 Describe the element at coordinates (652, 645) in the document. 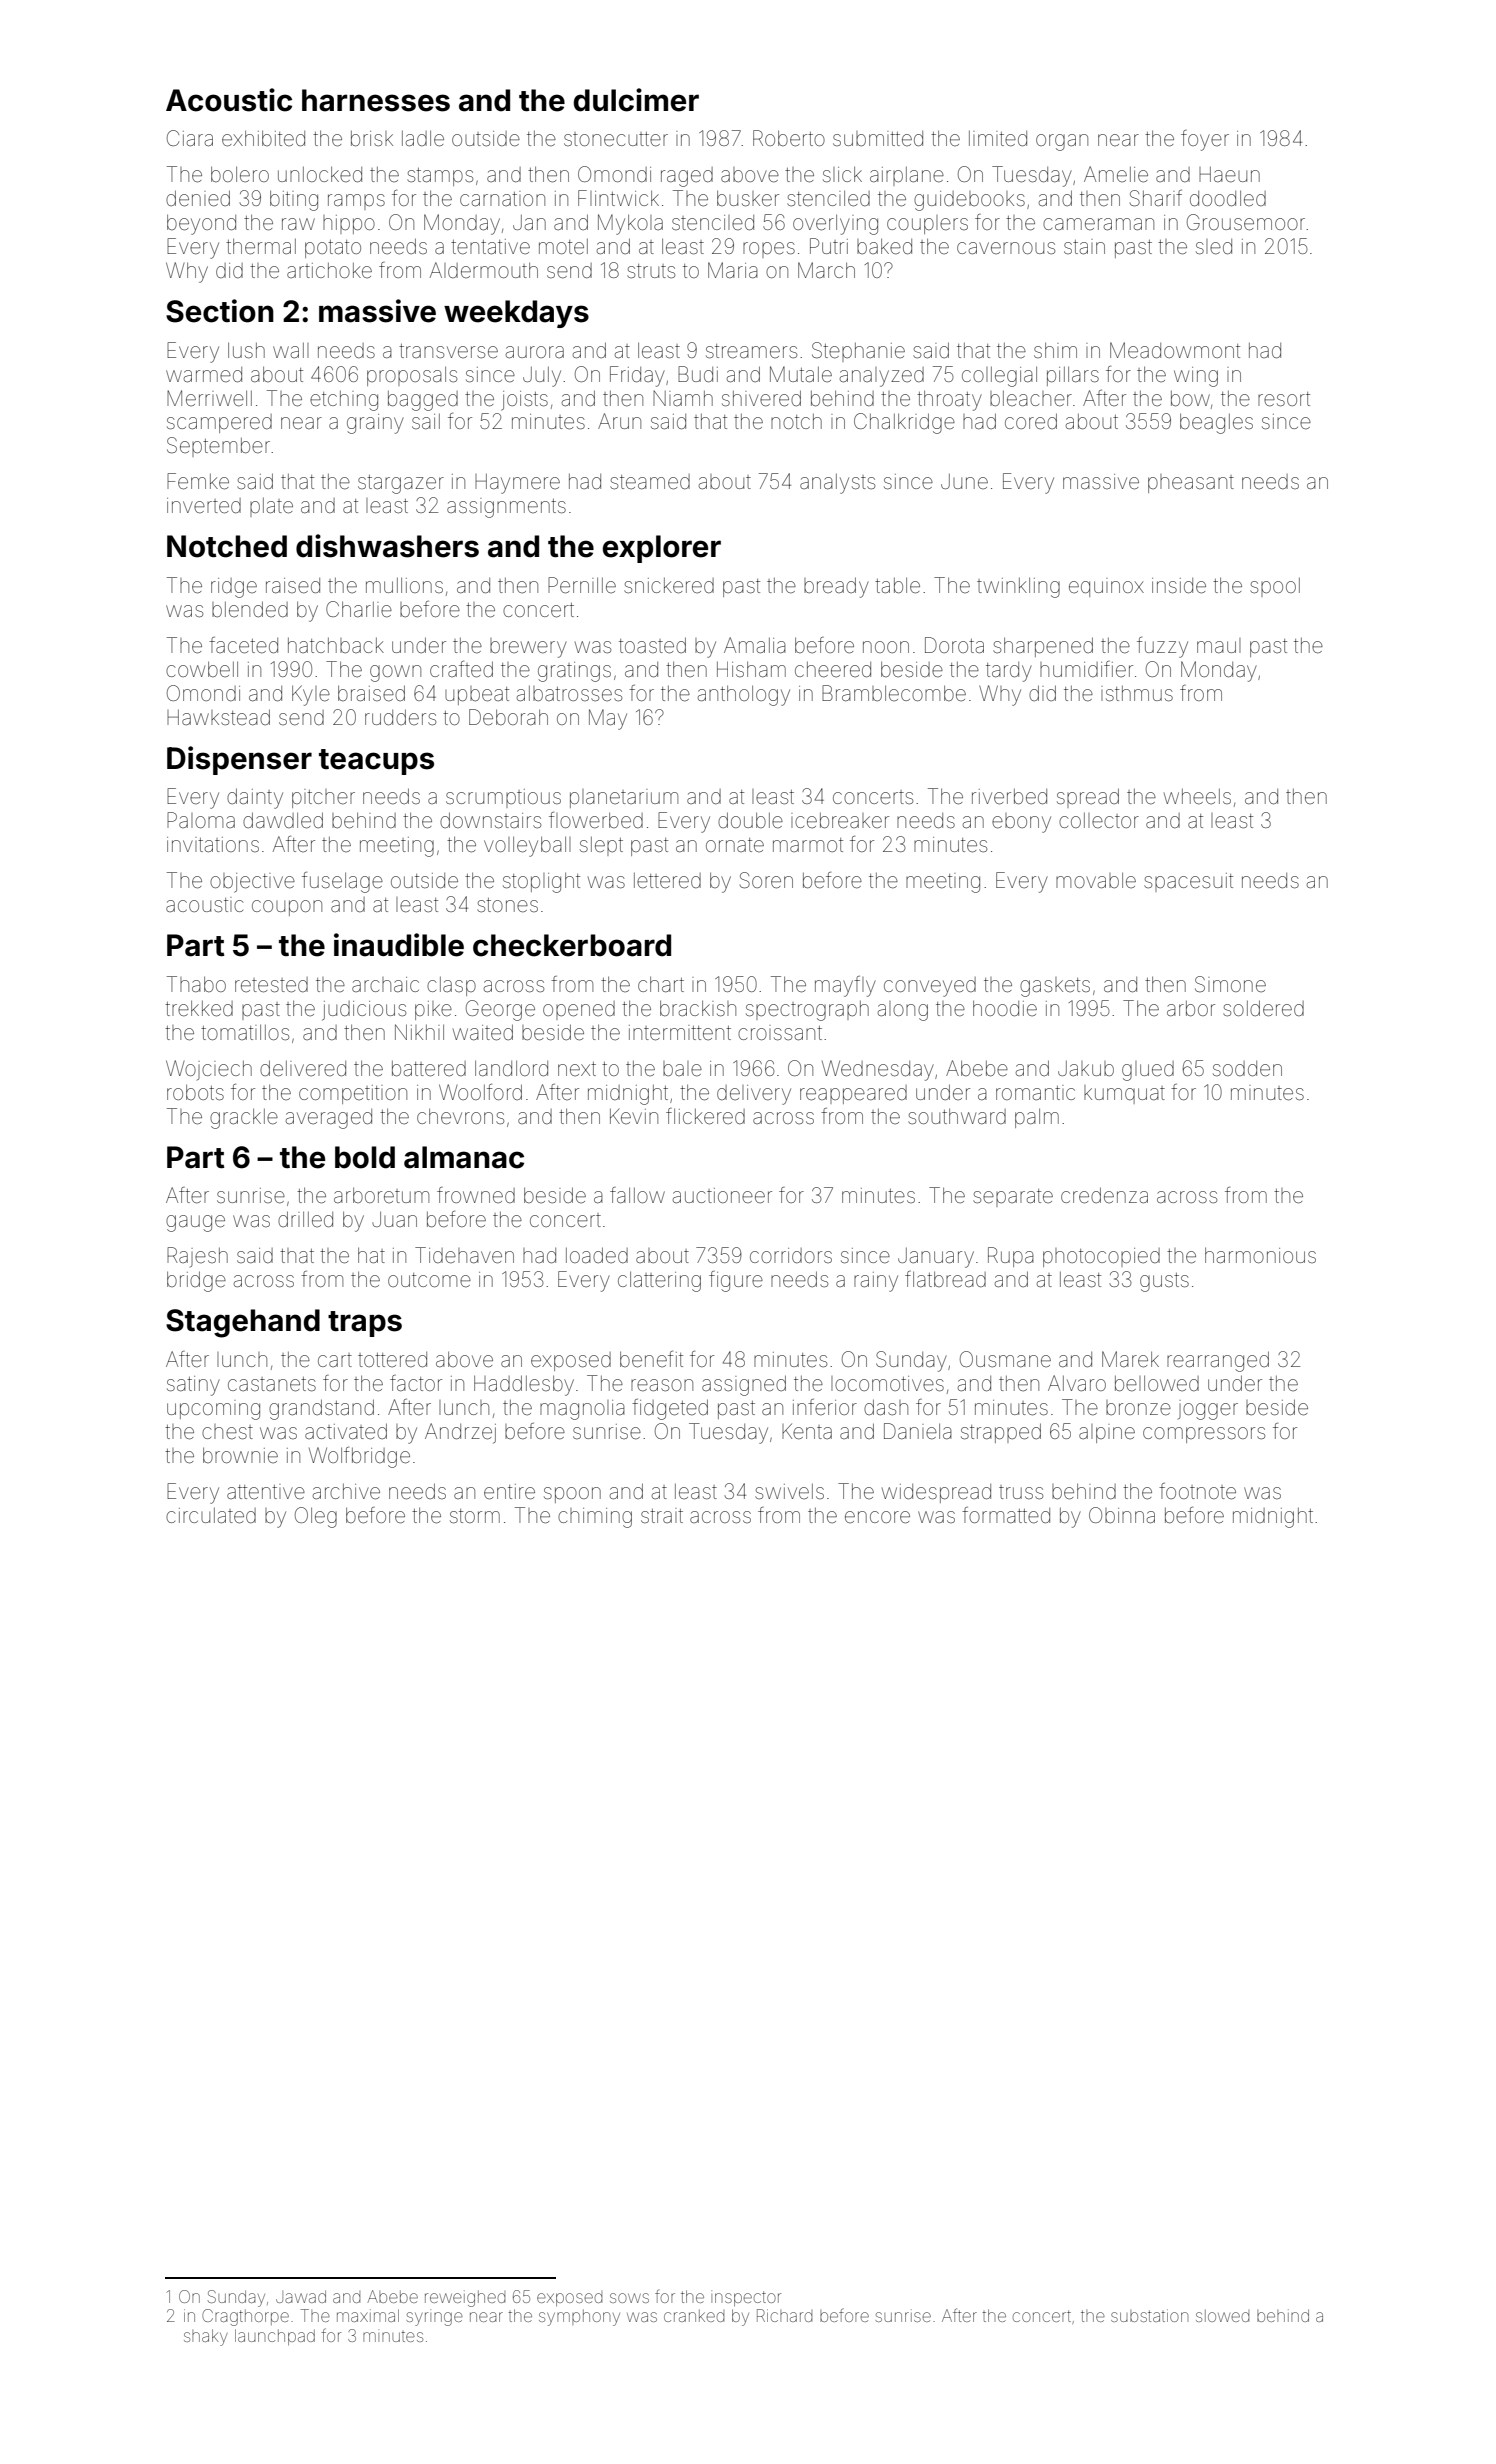

I see `toasted` at that location.
